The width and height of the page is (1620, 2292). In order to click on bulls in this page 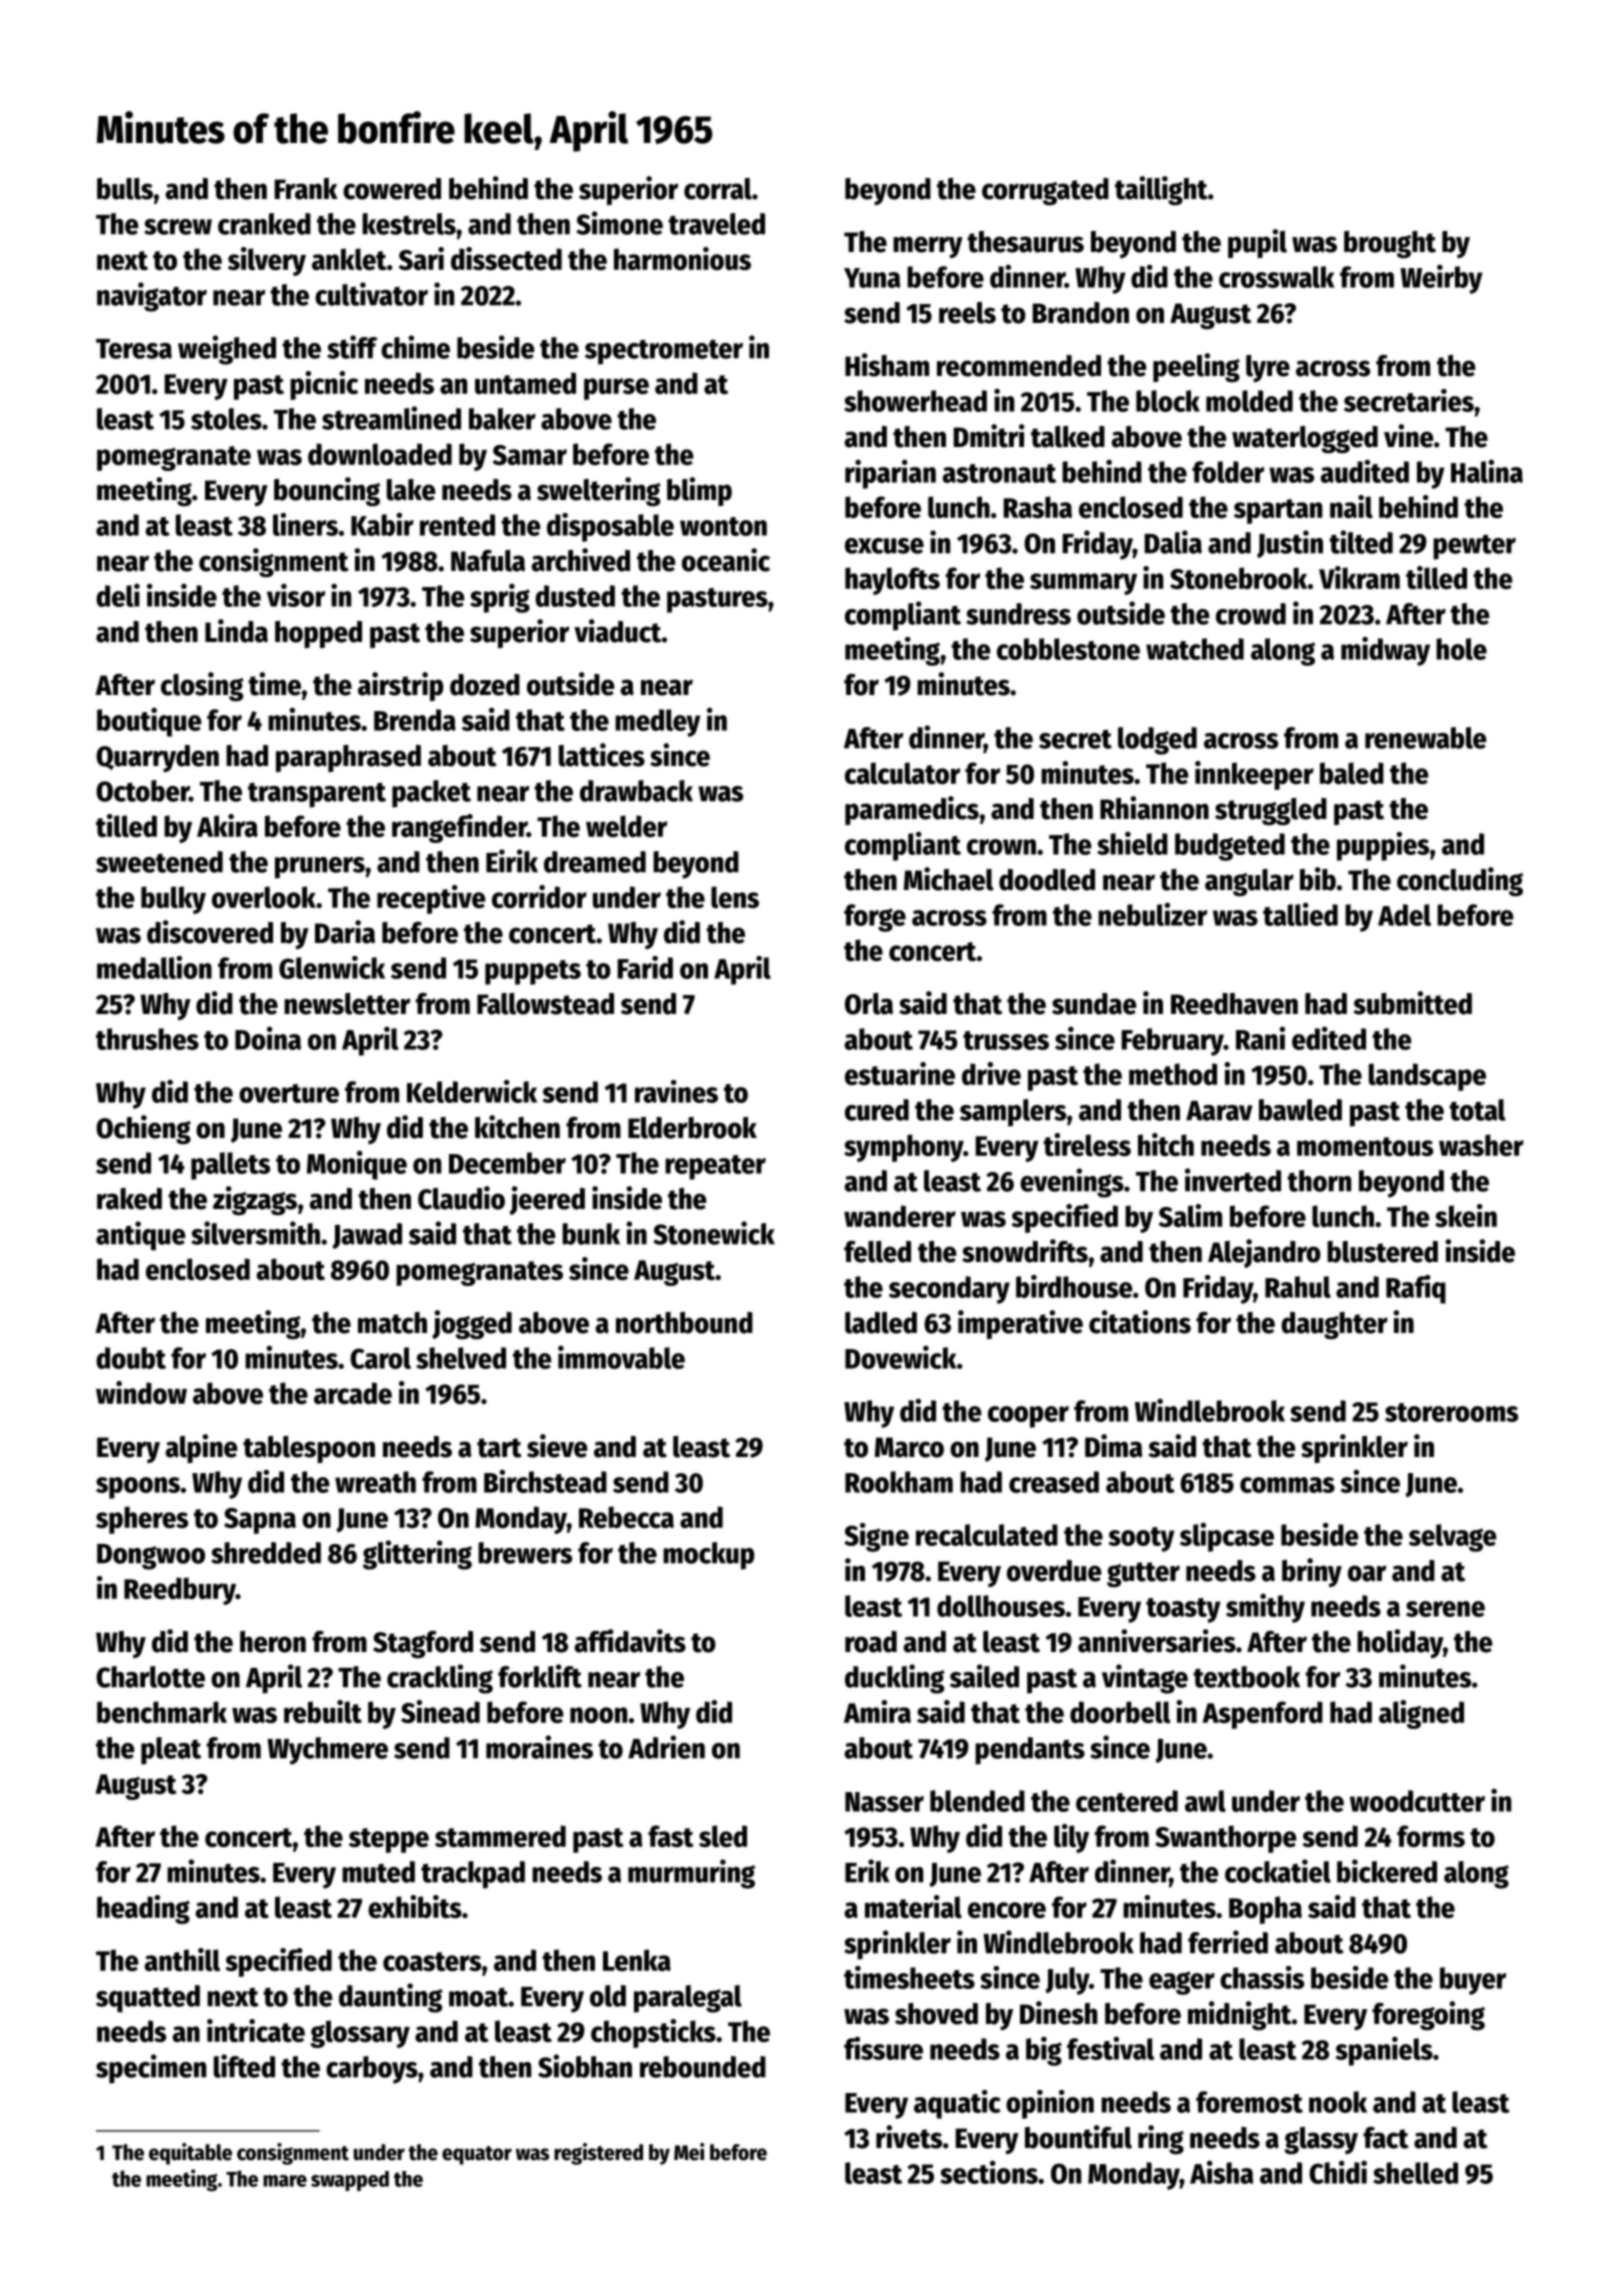, I will do `click(125, 189)`.
